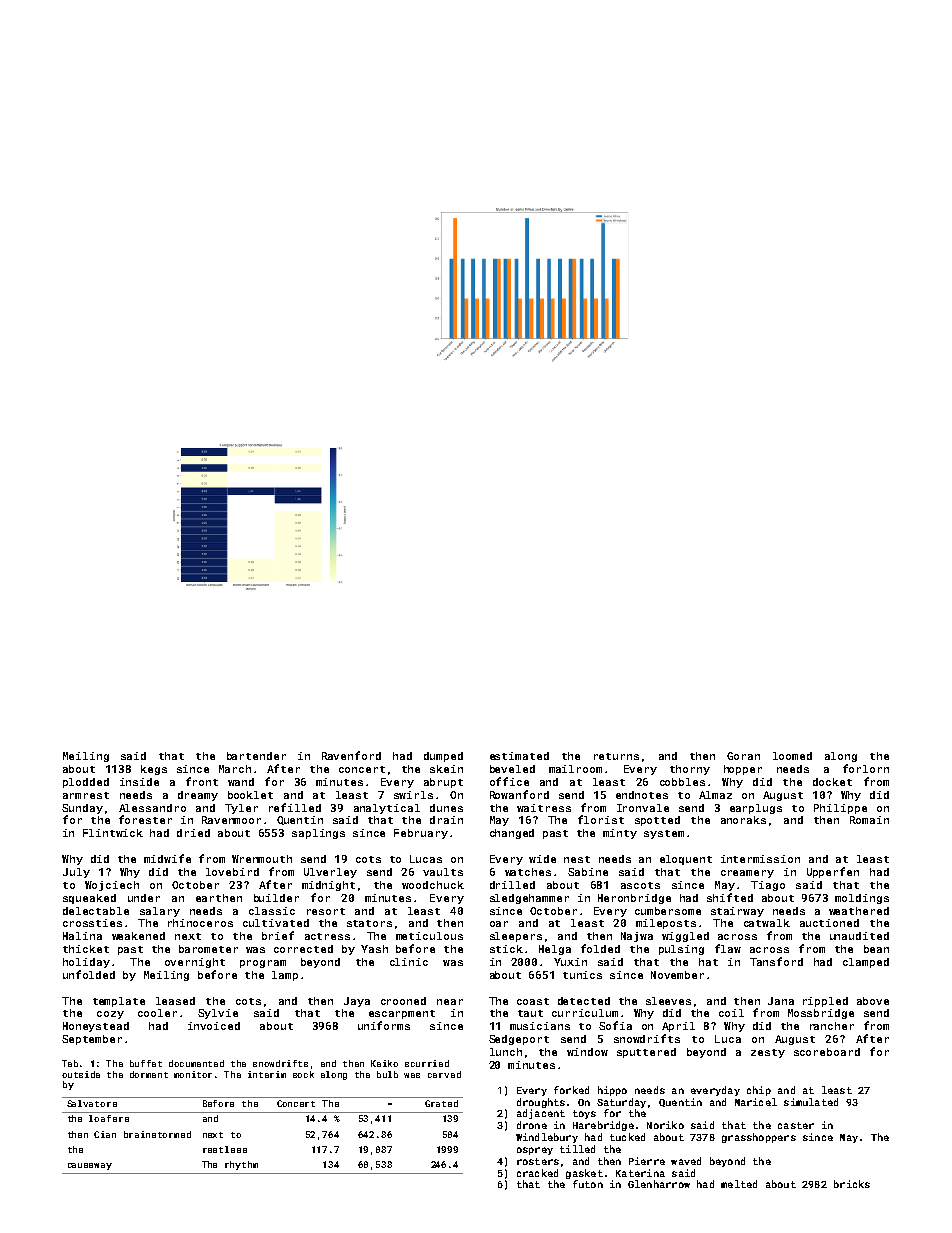 This screenshot has height=1233, width=952. What do you see at coordinates (119, 1002) in the screenshot?
I see `template` at bounding box center [119, 1002].
